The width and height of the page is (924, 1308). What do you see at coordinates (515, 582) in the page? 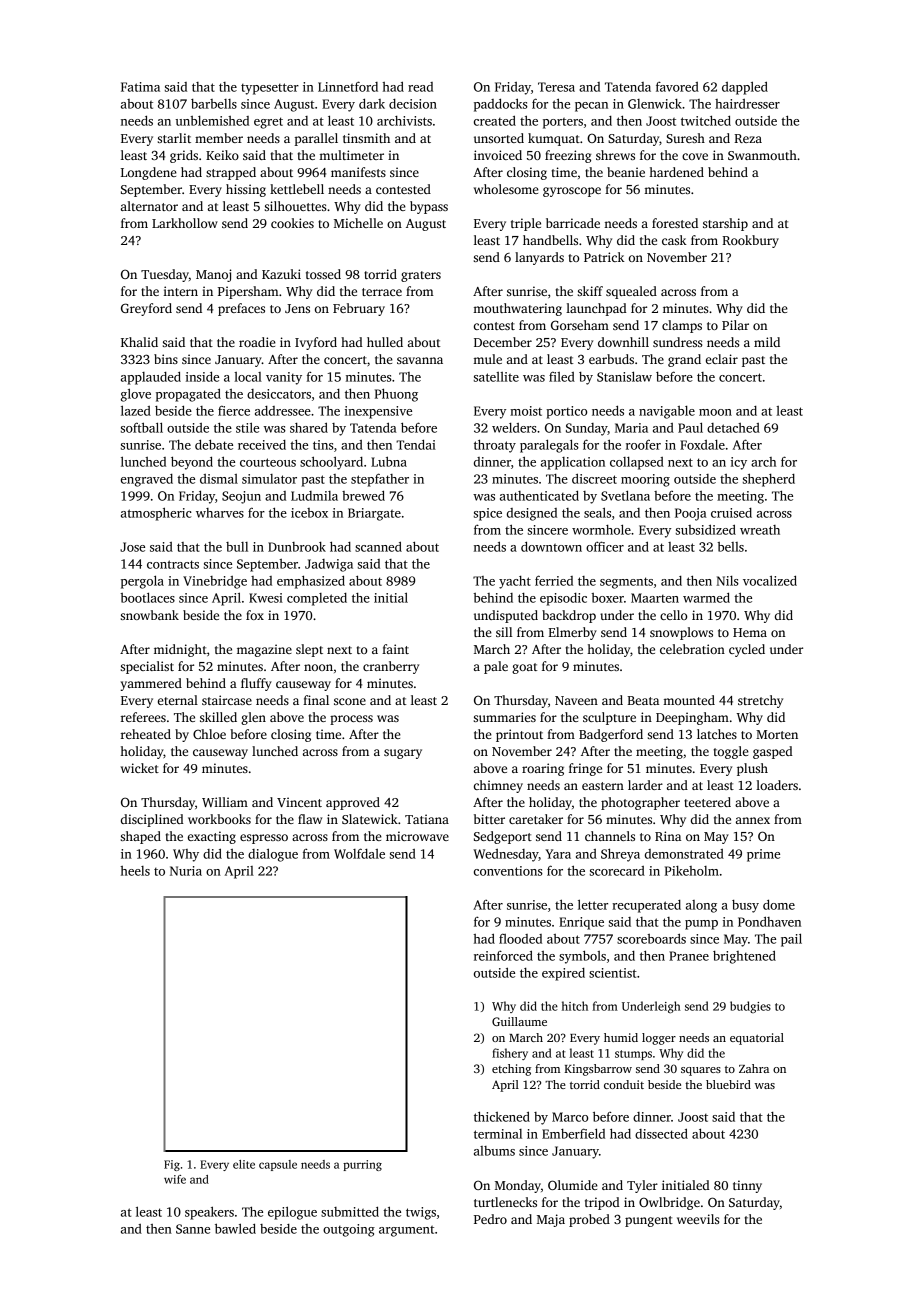
I see `yacht` at bounding box center [515, 582].
